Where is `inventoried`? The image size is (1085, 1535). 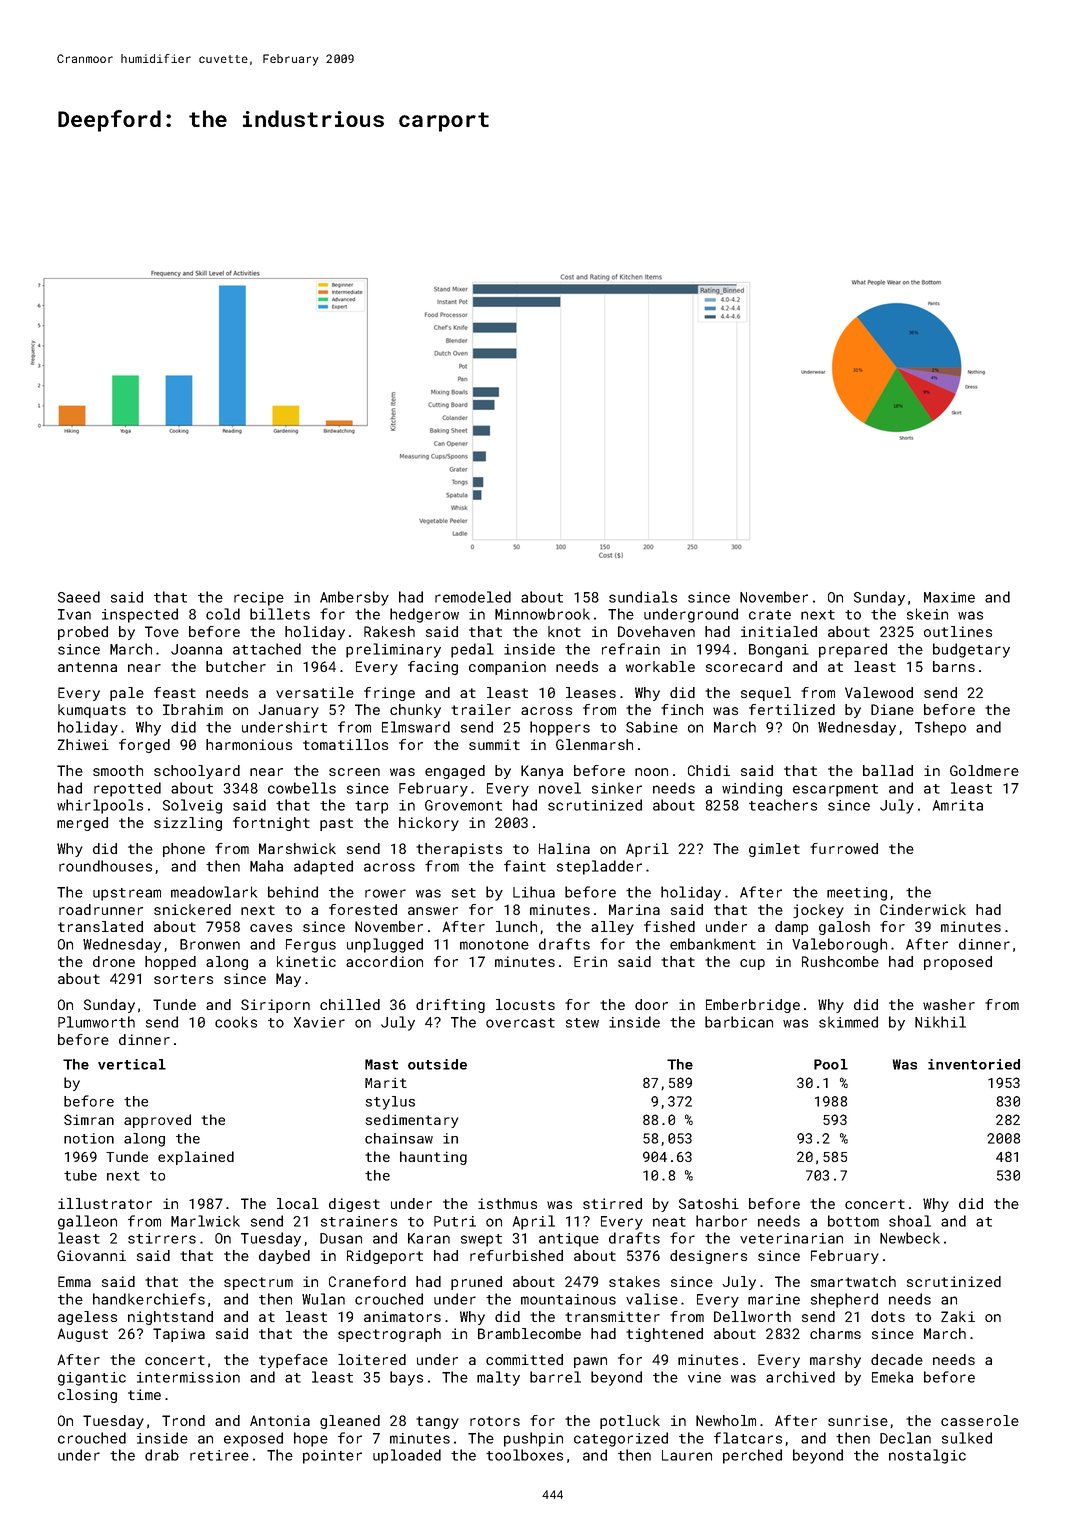
inventoried is located at coordinates (974, 1064).
